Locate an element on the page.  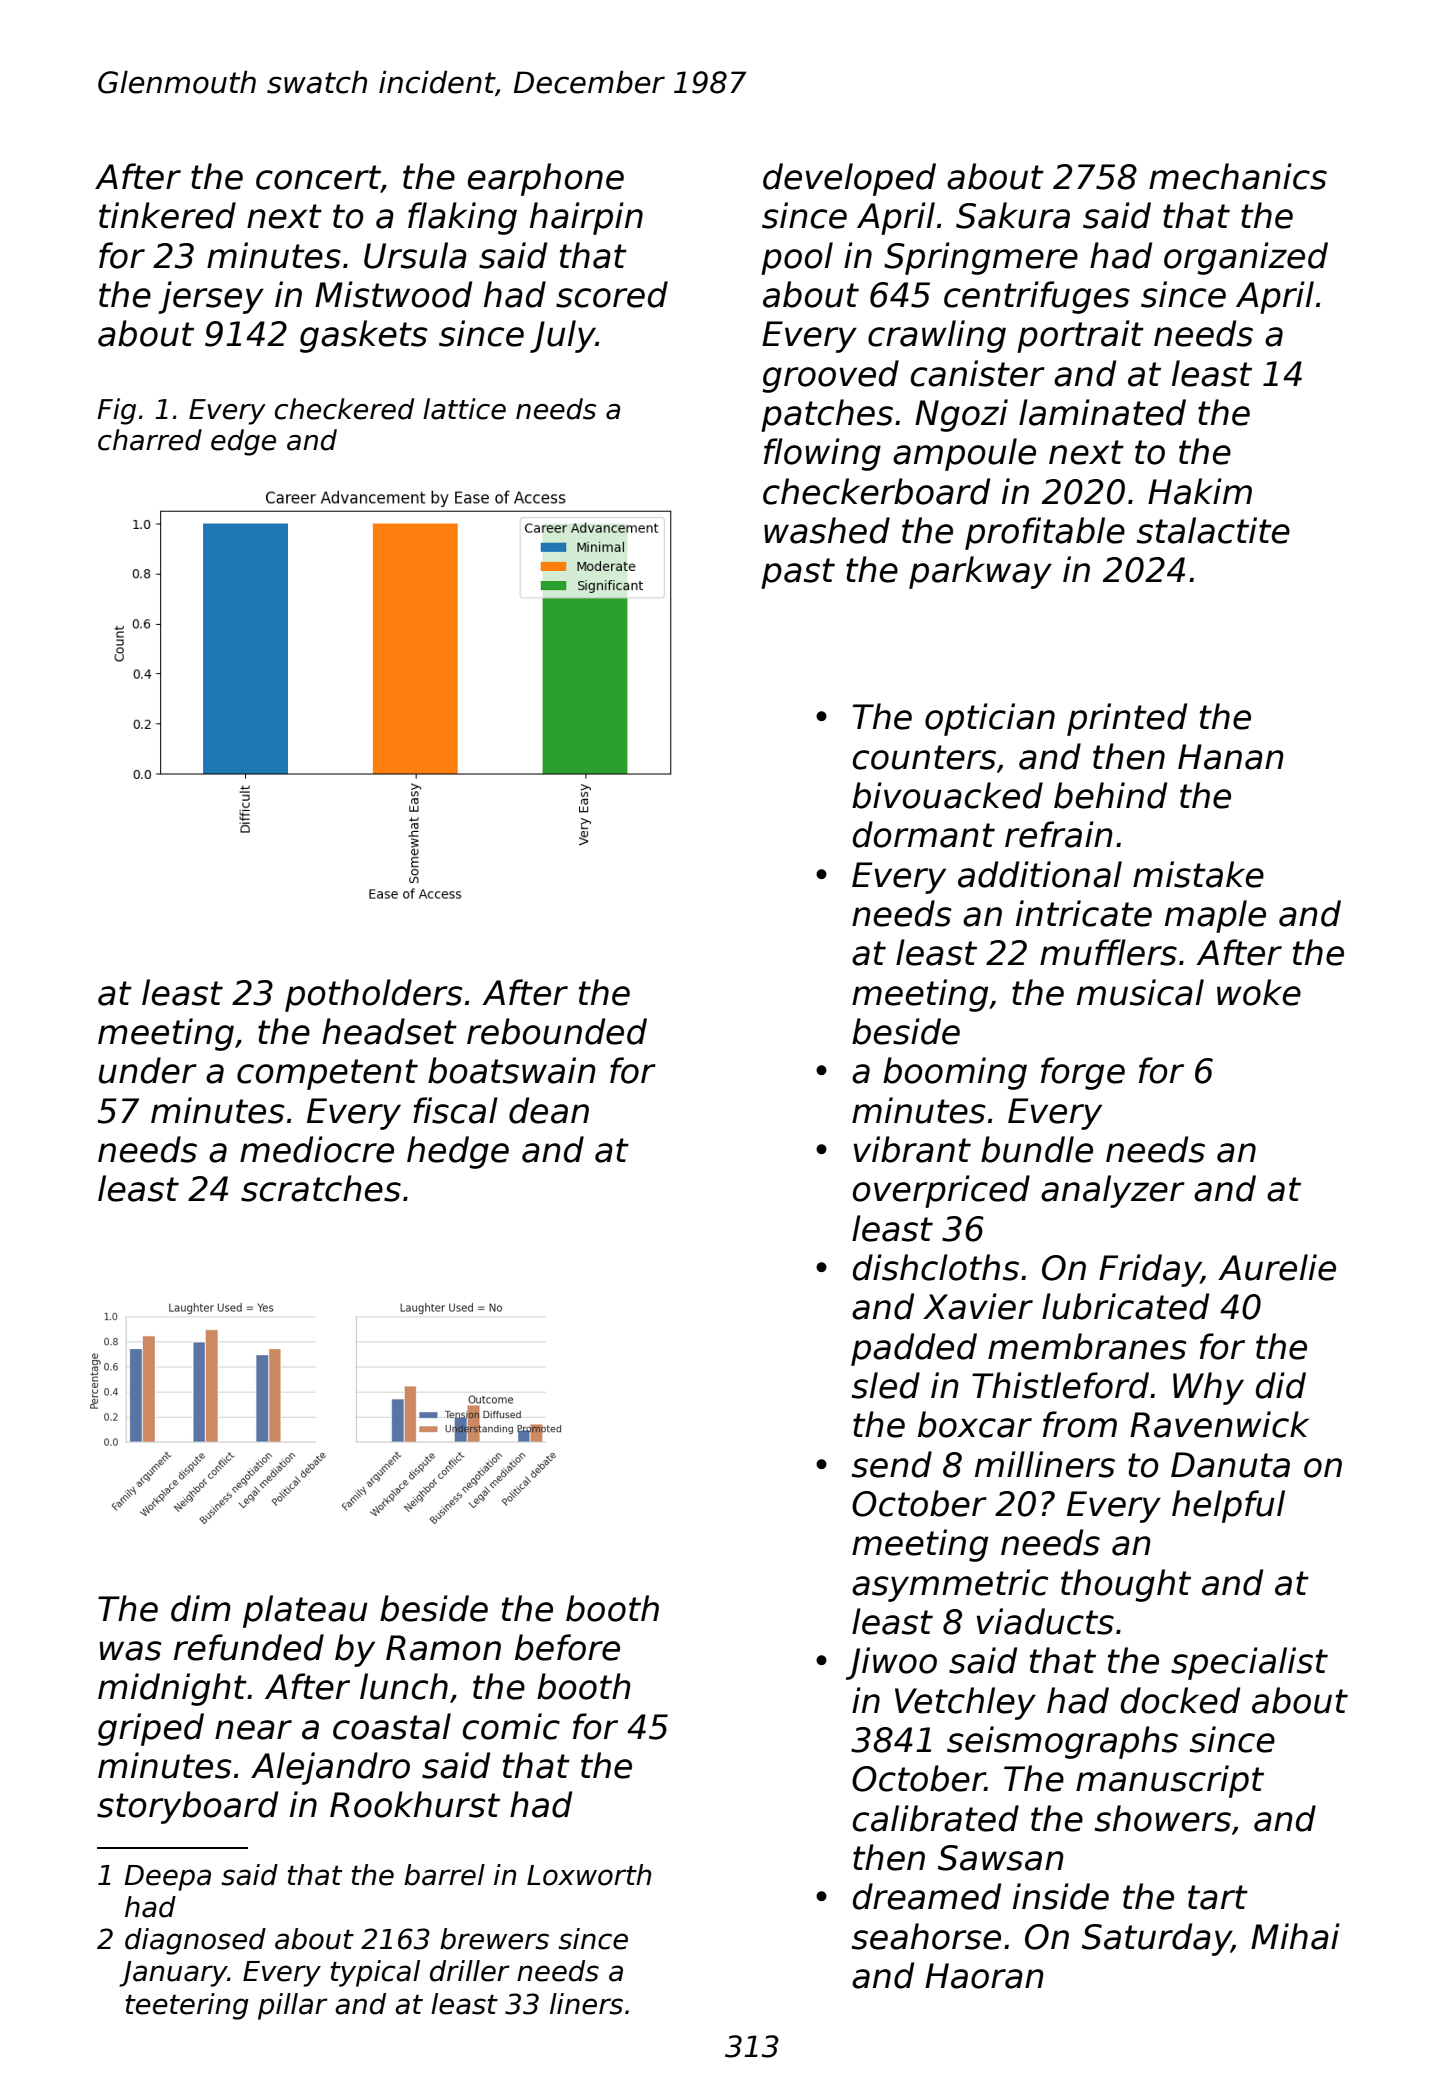
dean is located at coordinates (549, 1110).
